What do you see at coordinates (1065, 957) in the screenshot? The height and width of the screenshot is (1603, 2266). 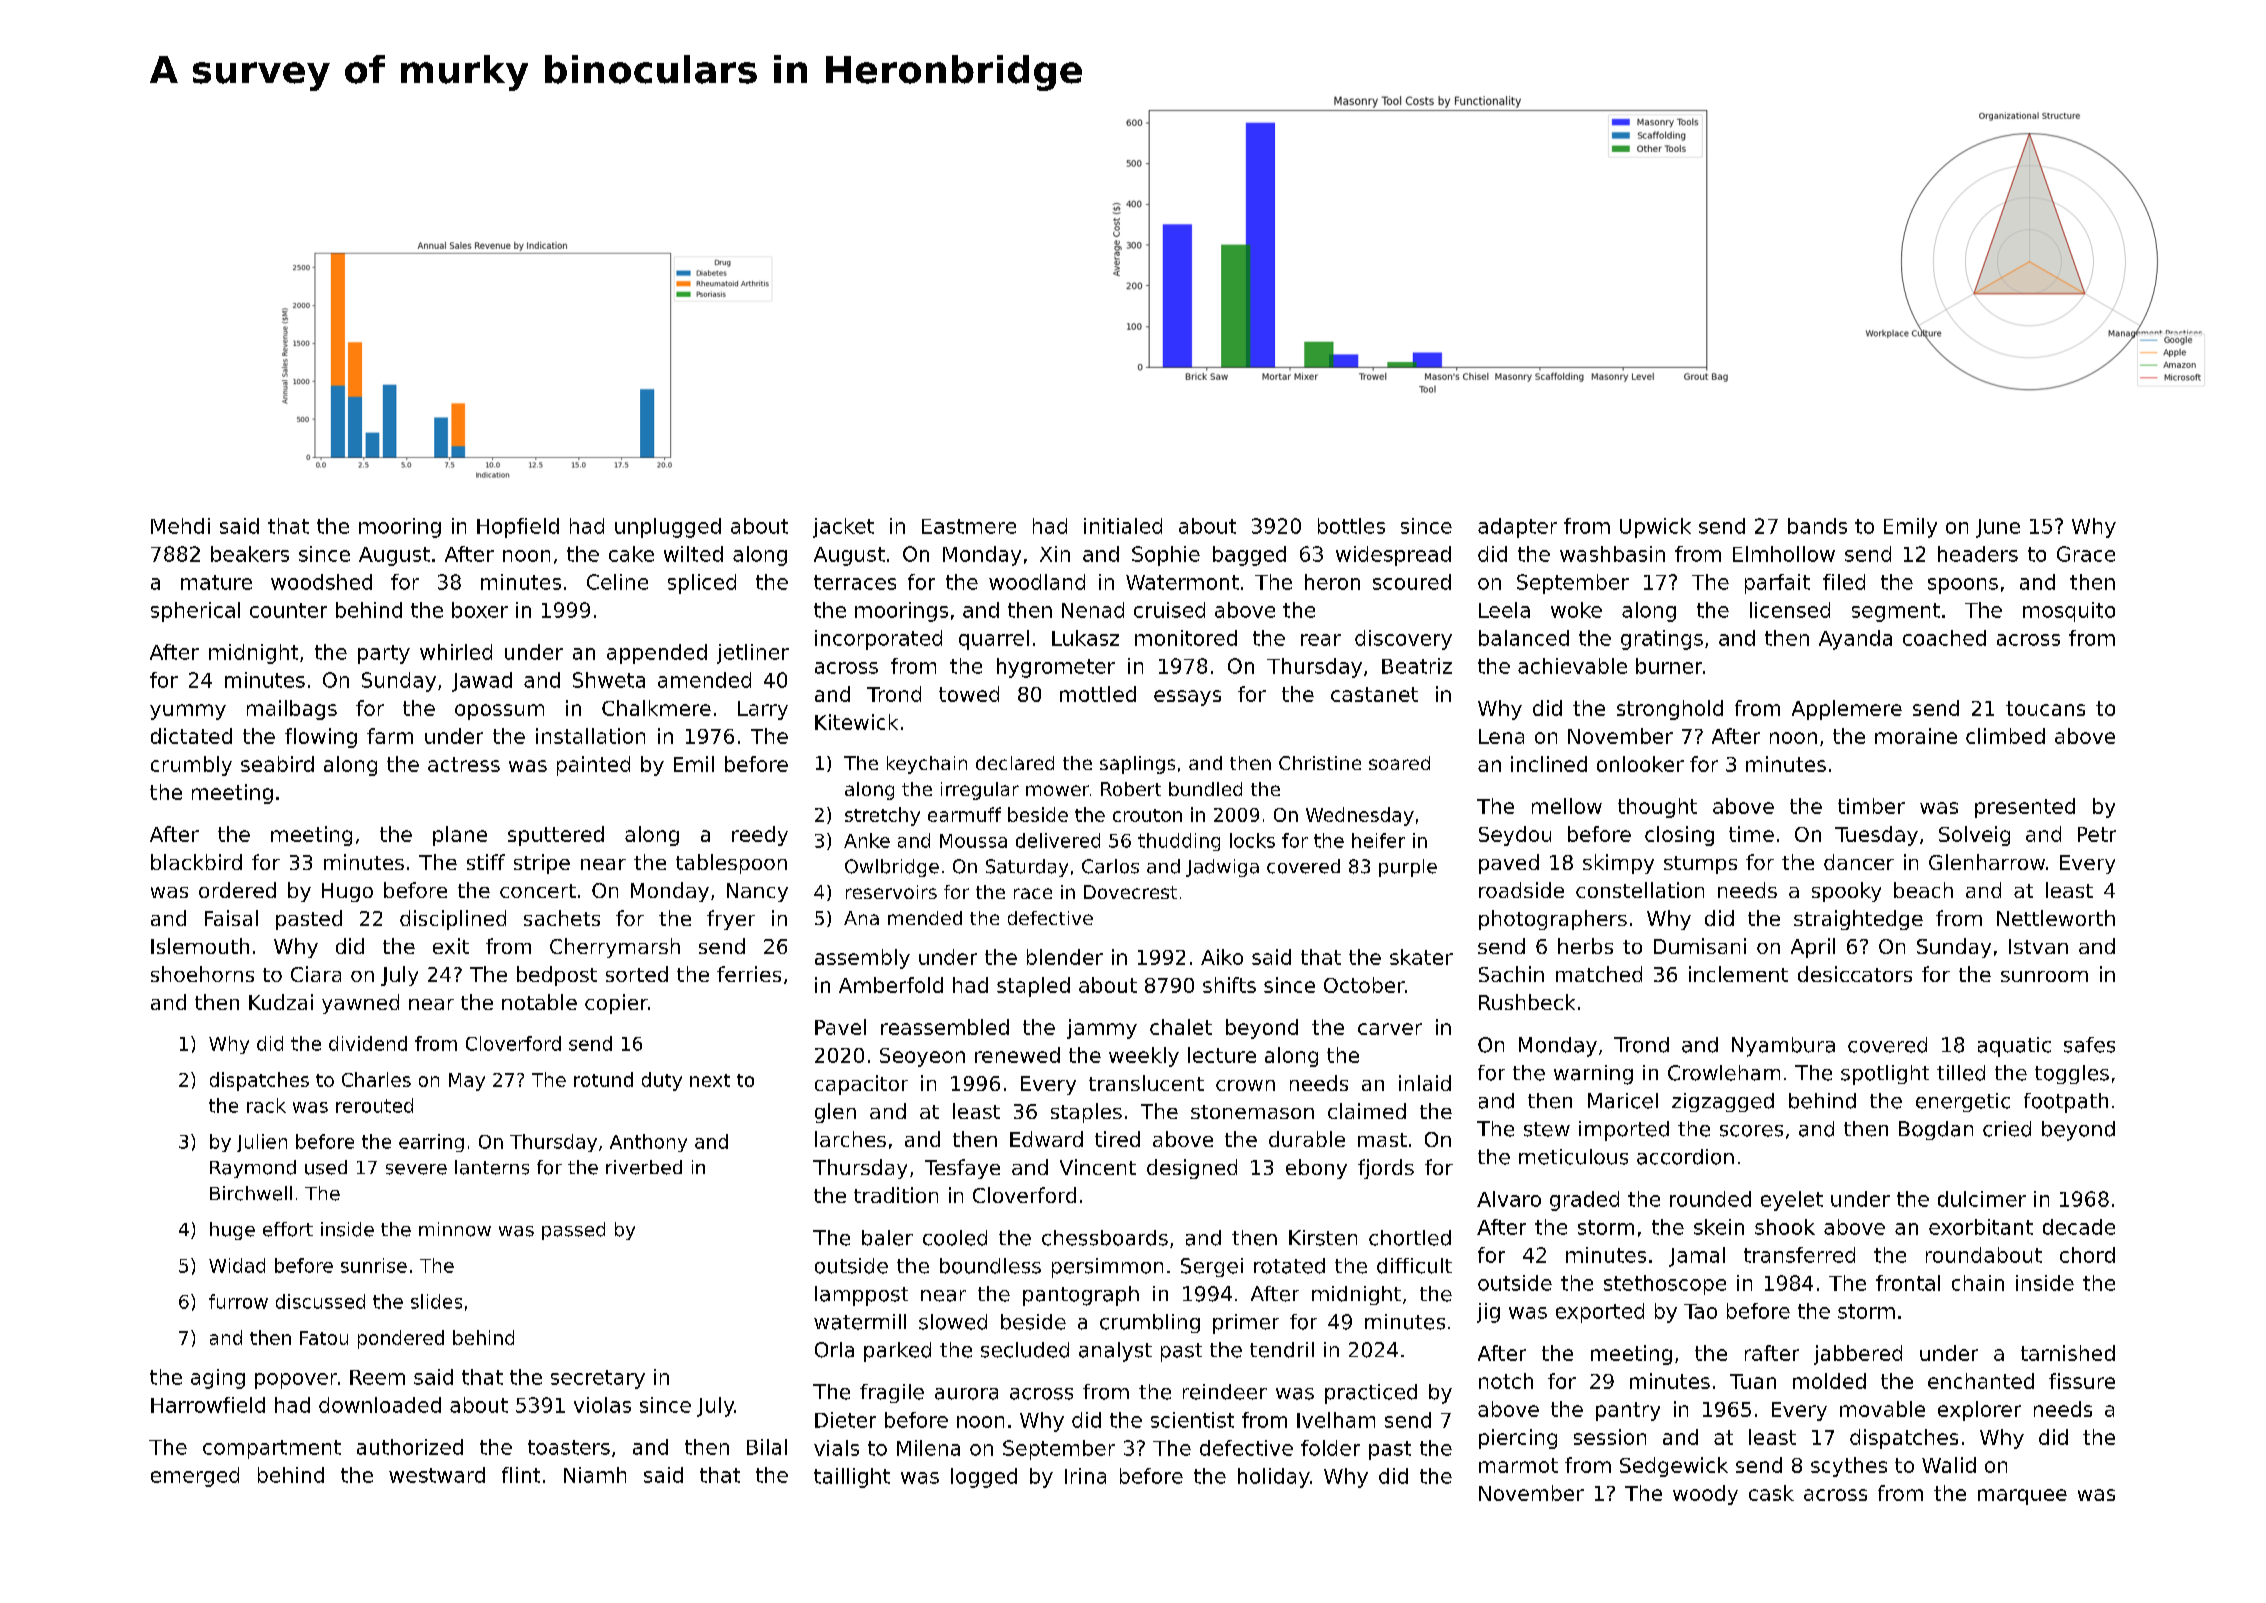 I see `blender` at bounding box center [1065, 957].
